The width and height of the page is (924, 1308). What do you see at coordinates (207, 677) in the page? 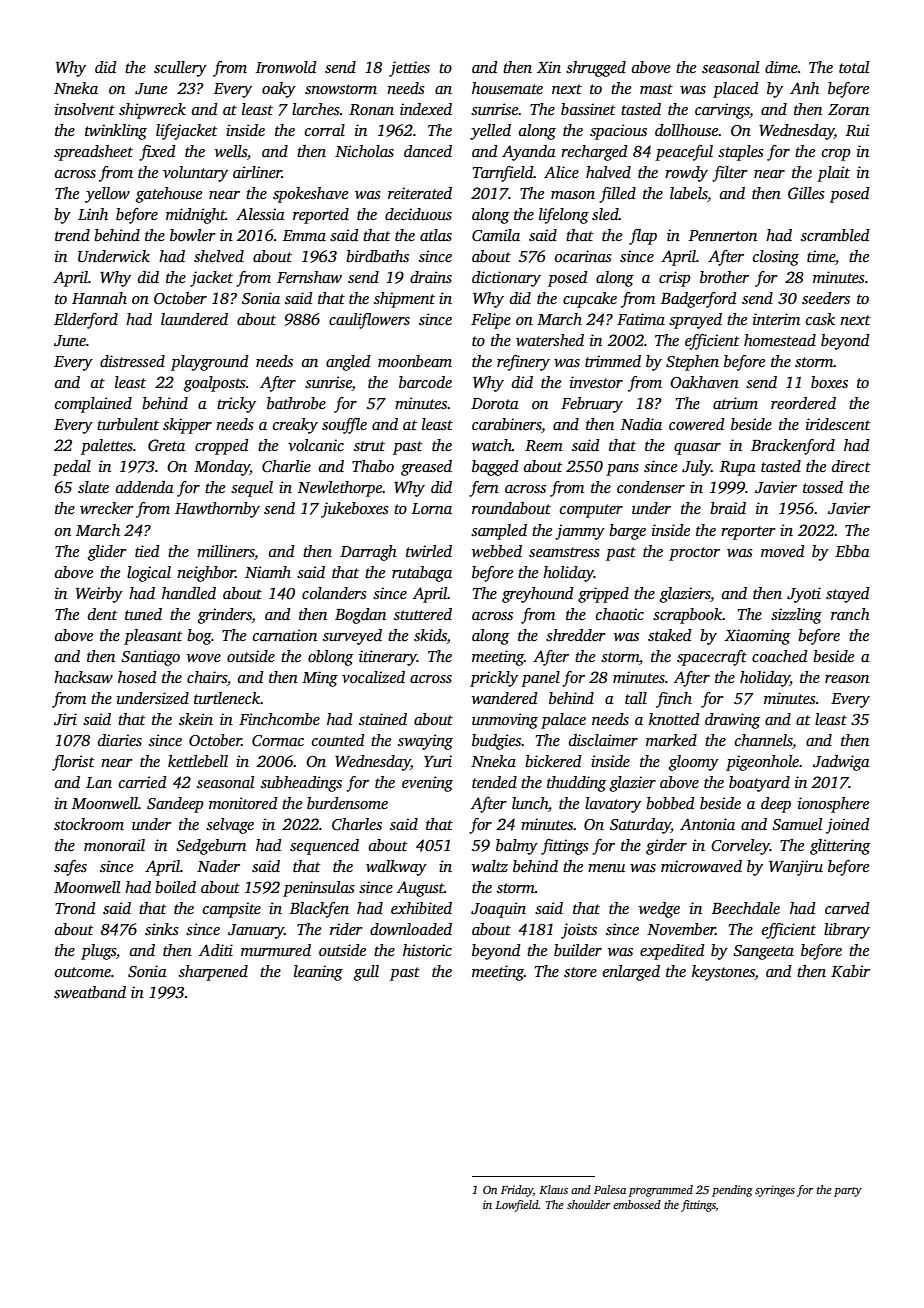
I see `chairs` at bounding box center [207, 677].
